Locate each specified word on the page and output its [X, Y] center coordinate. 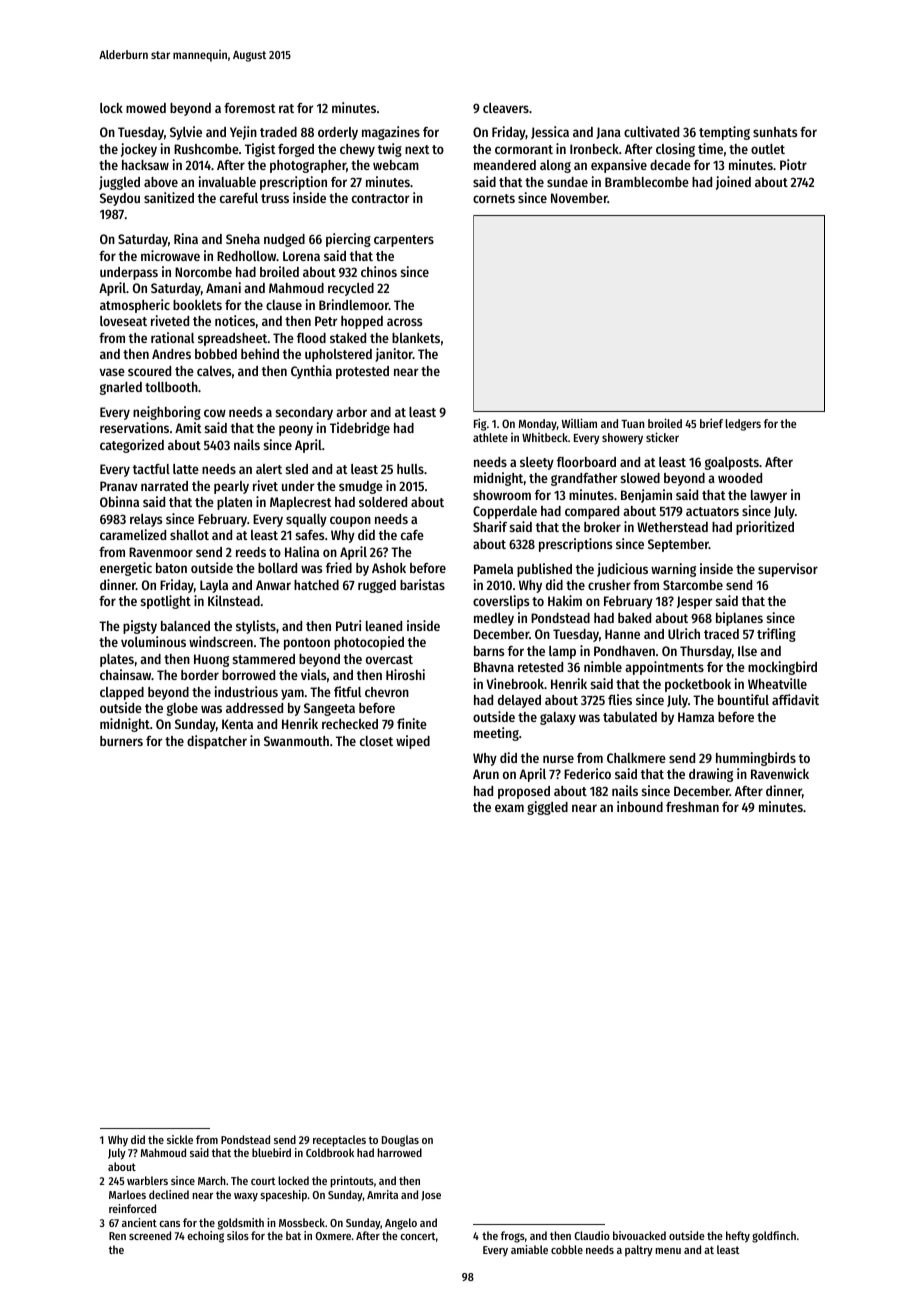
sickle [180, 1139]
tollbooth [171, 387]
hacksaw [145, 165]
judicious [622, 570]
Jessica [550, 132]
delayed [519, 701]
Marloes [127, 1194]
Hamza [696, 717]
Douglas [400, 1141]
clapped [122, 693]
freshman [692, 807]
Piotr [793, 164]
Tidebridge [360, 429]
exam [509, 808]
